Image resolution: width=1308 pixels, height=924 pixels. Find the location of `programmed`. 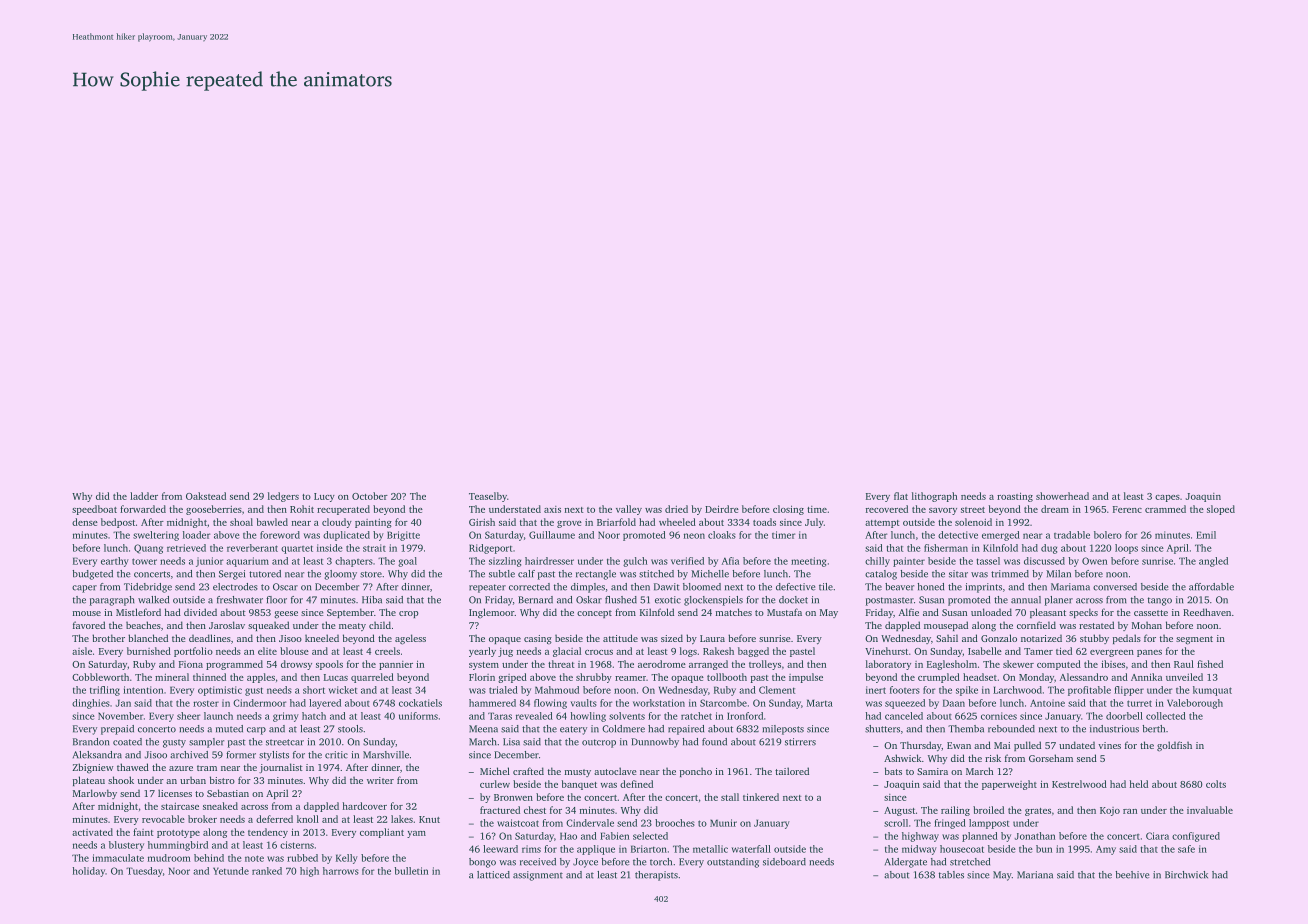

programmed is located at coordinates (234, 665).
